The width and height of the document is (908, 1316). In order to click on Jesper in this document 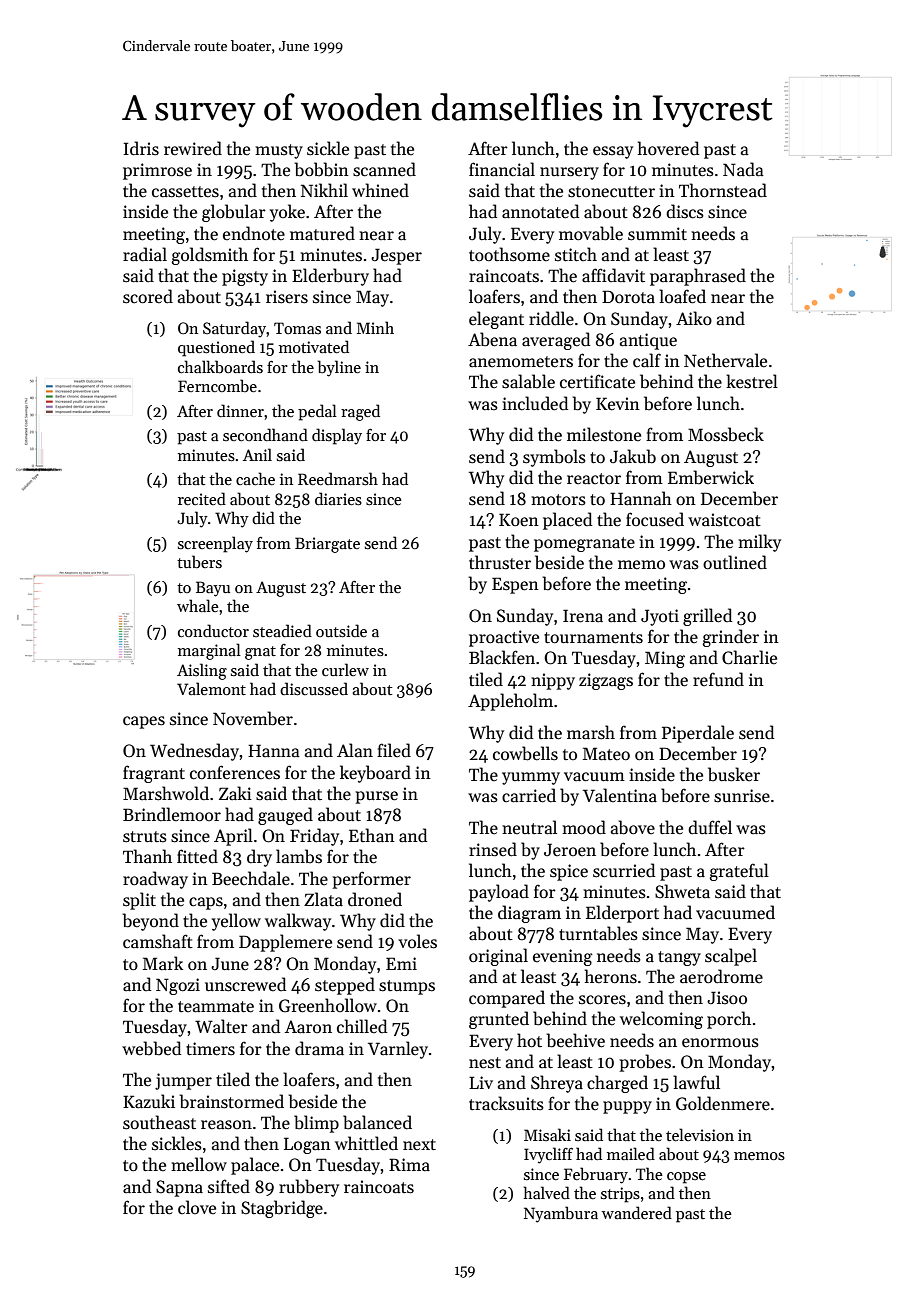, I will do `click(396, 256)`.
